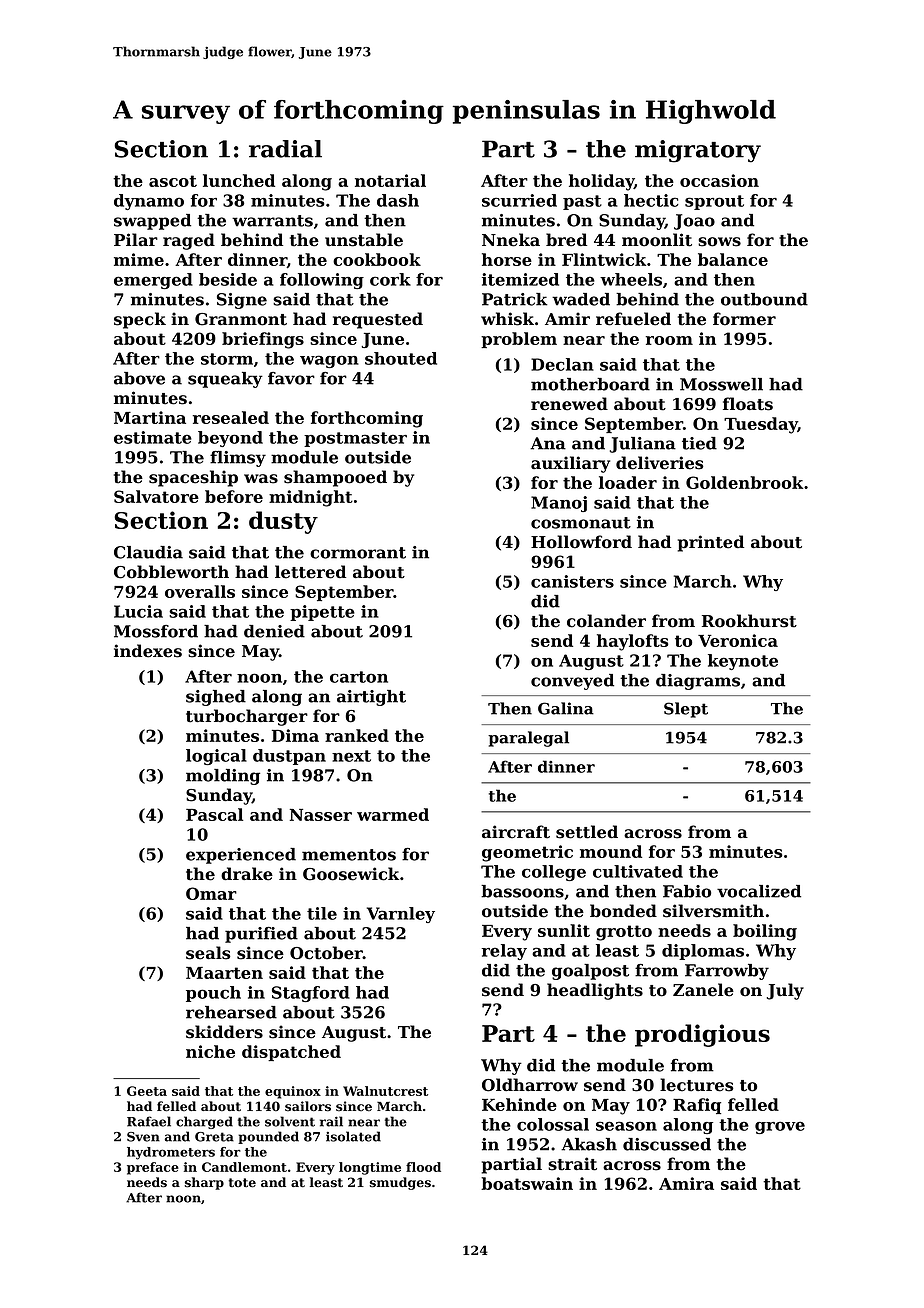 The height and width of the document is (1308, 924). Describe the element at coordinates (759, 891) in the document. I see `vocalized` at that location.
